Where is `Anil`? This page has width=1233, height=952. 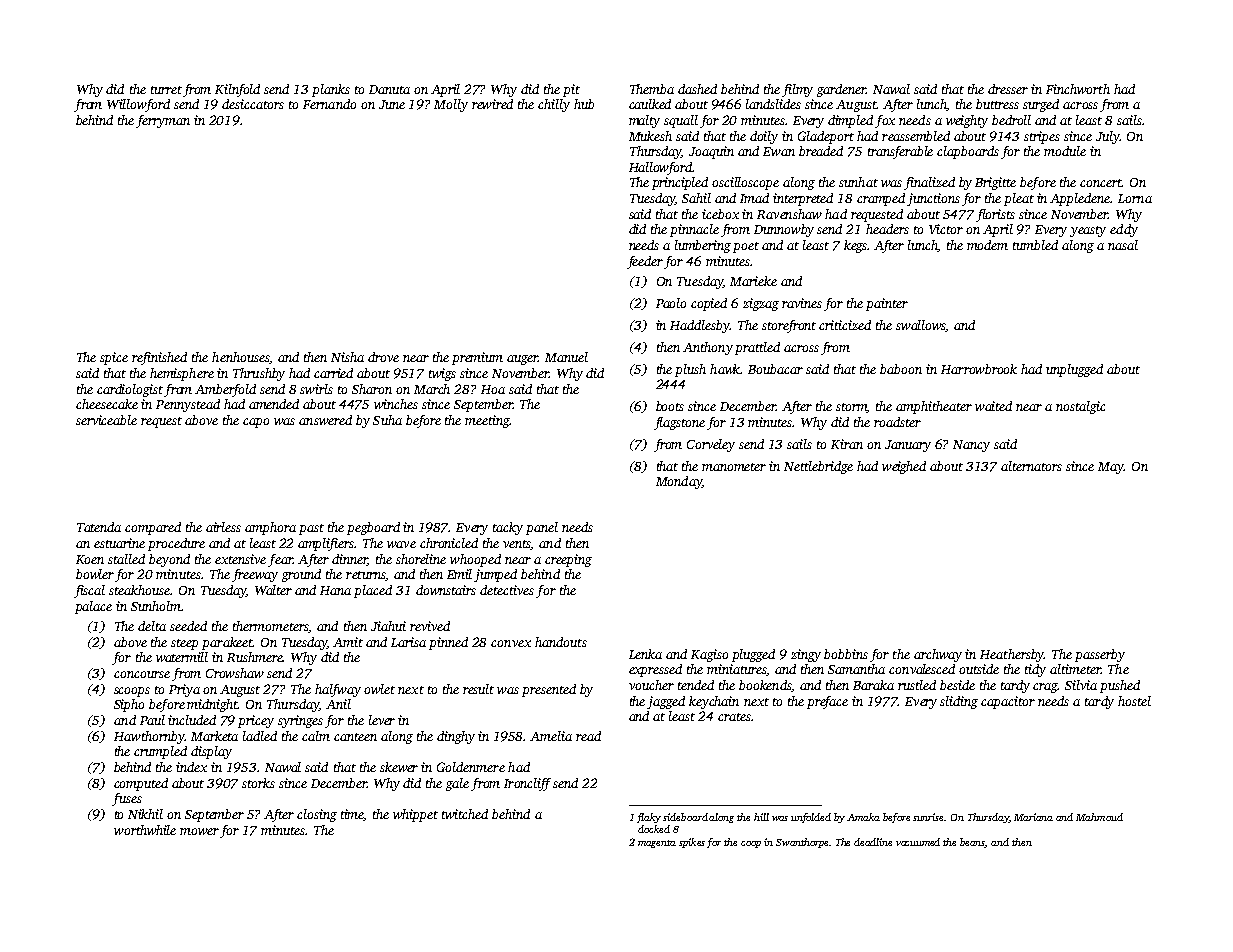
Anil is located at coordinates (338, 704).
